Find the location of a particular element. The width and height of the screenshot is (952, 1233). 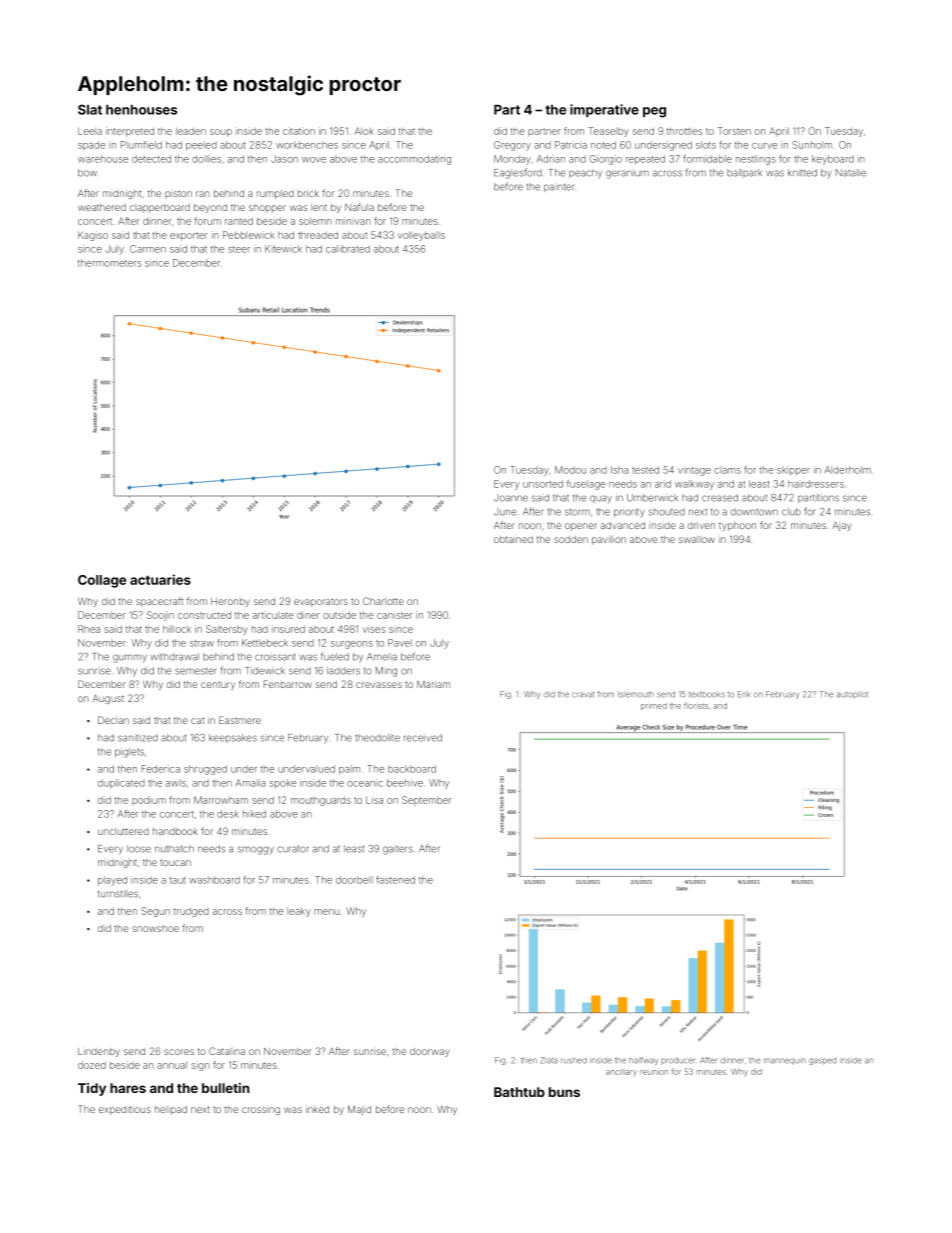

Mariam is located at coordinates (433, 684).
